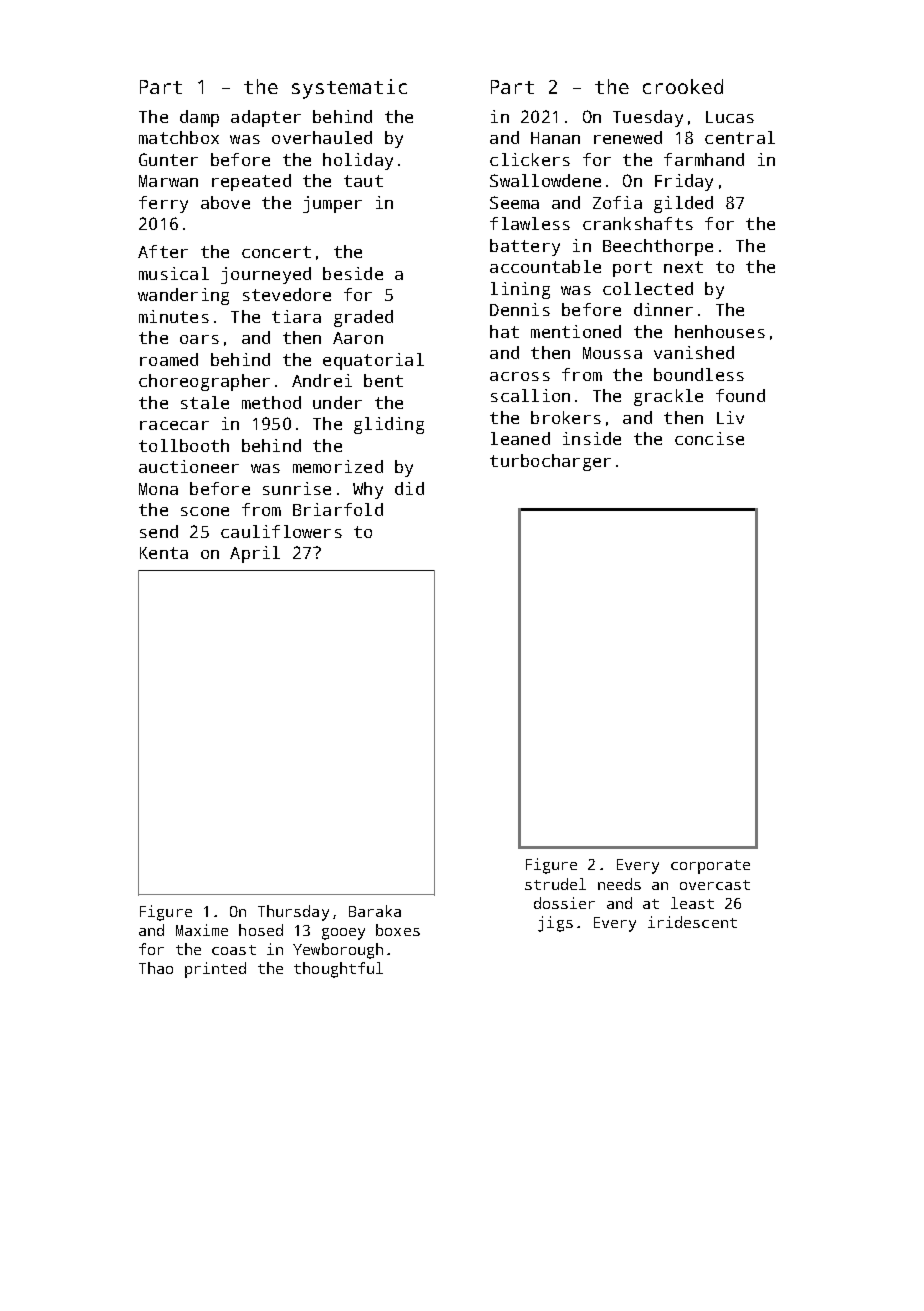  What do you see at coordinates (266, 118) in the document?
I see `adapter` at bounding box center [266, 118].
